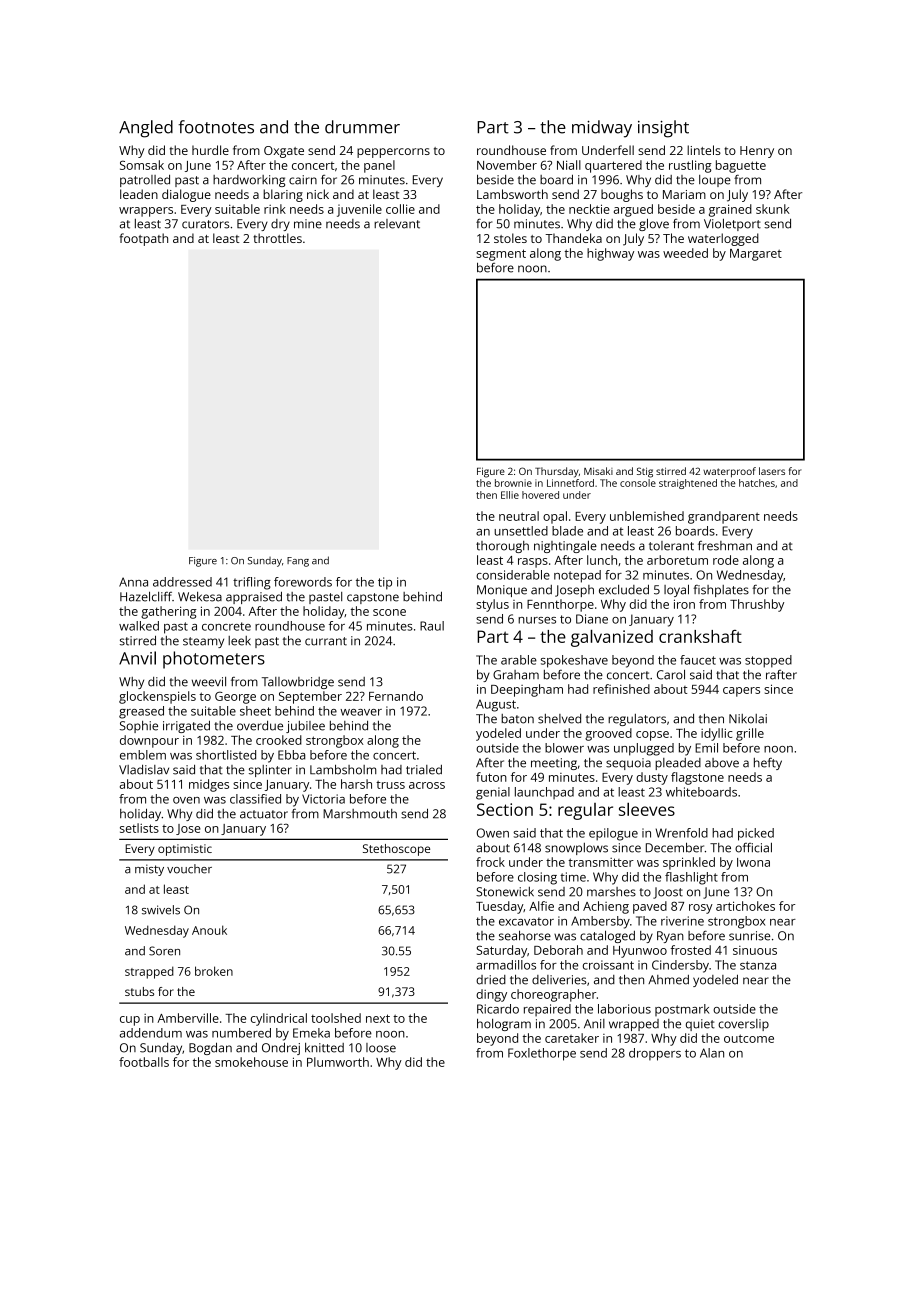  Describe the element at coordinates (164, 951) in the page. I see `Soren` at that location.
